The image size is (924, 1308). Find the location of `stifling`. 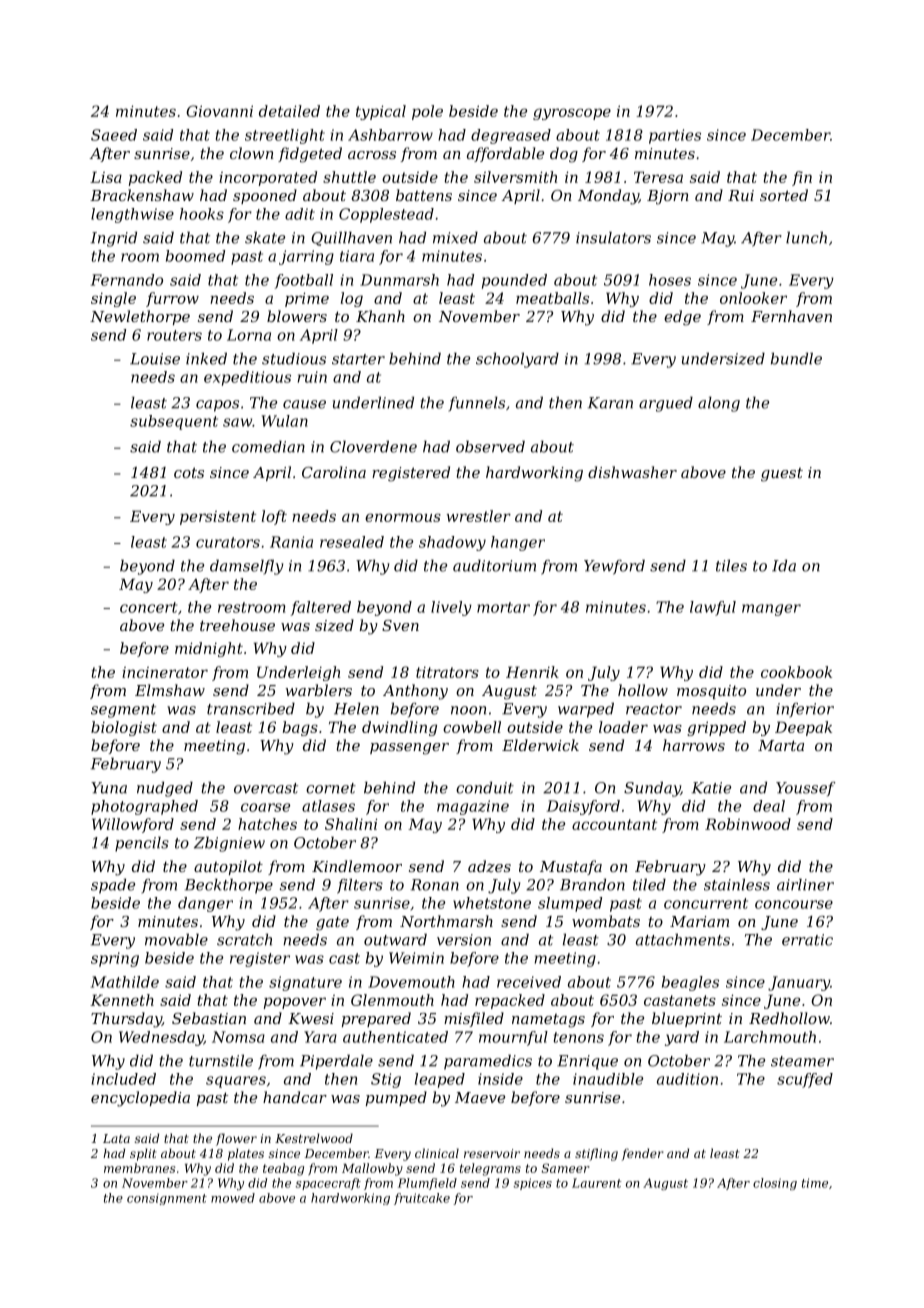

stifling is located at coordinates (596, 1154).
